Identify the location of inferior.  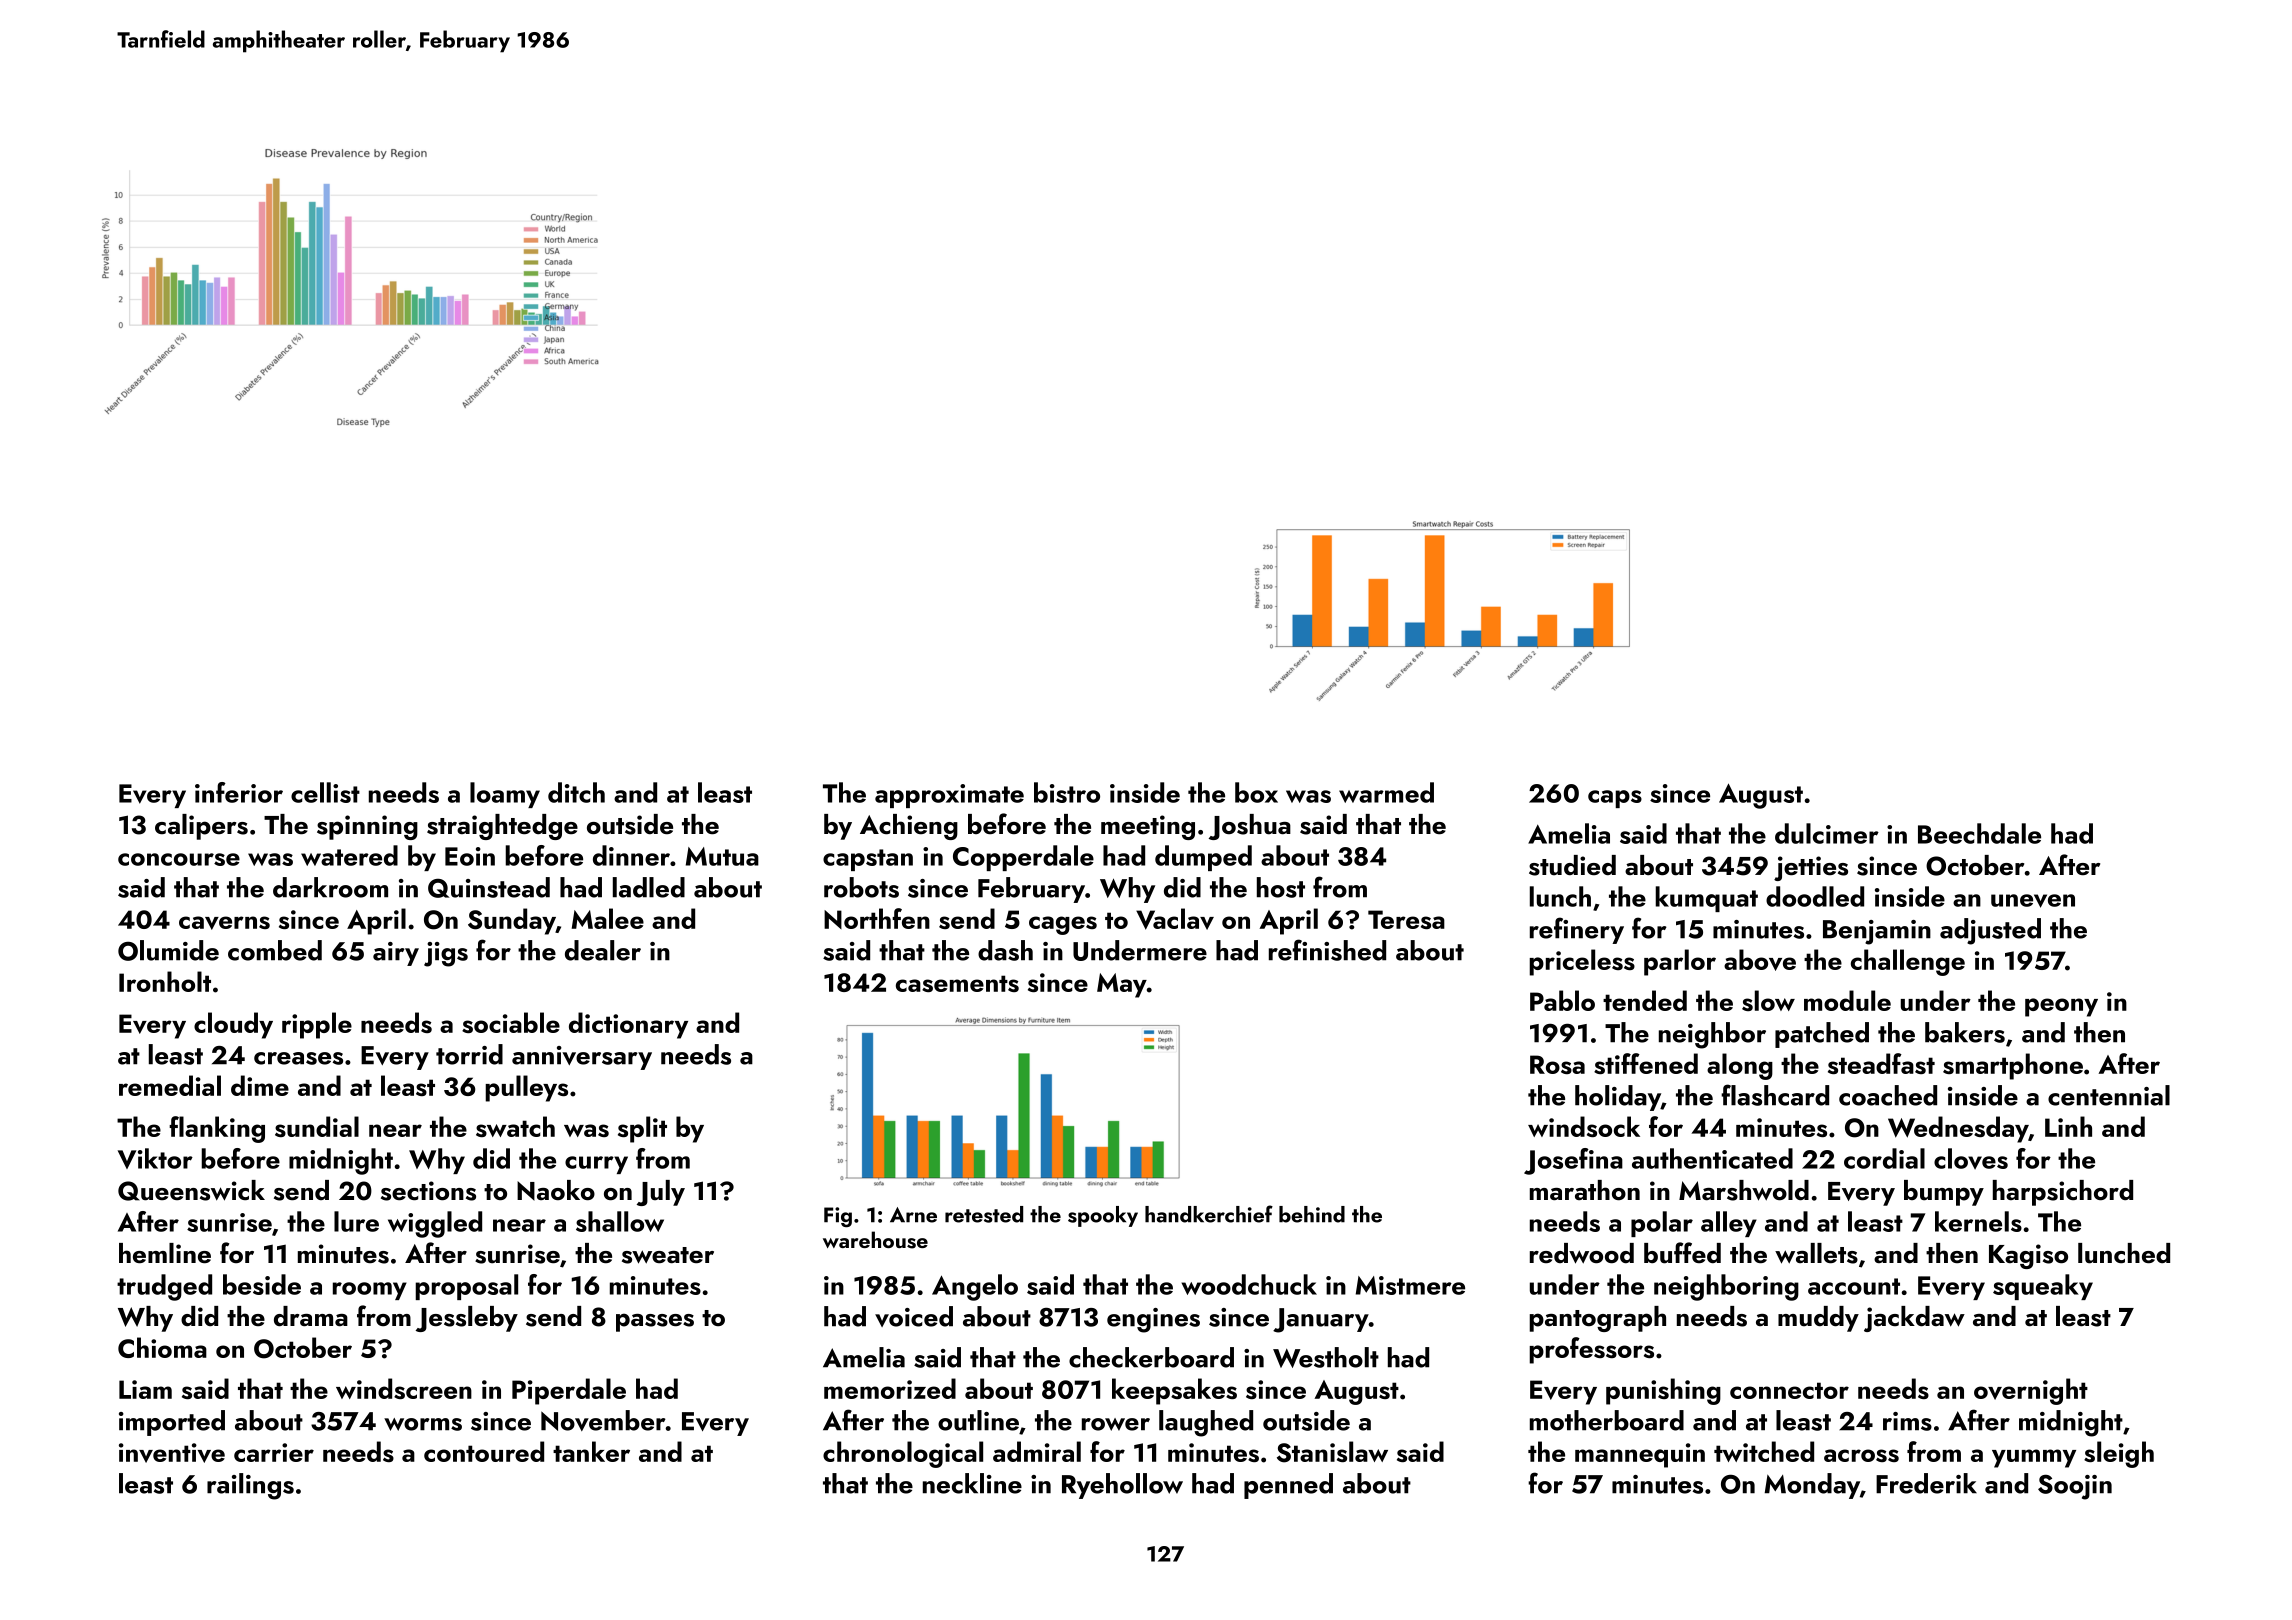
(239, 792).
